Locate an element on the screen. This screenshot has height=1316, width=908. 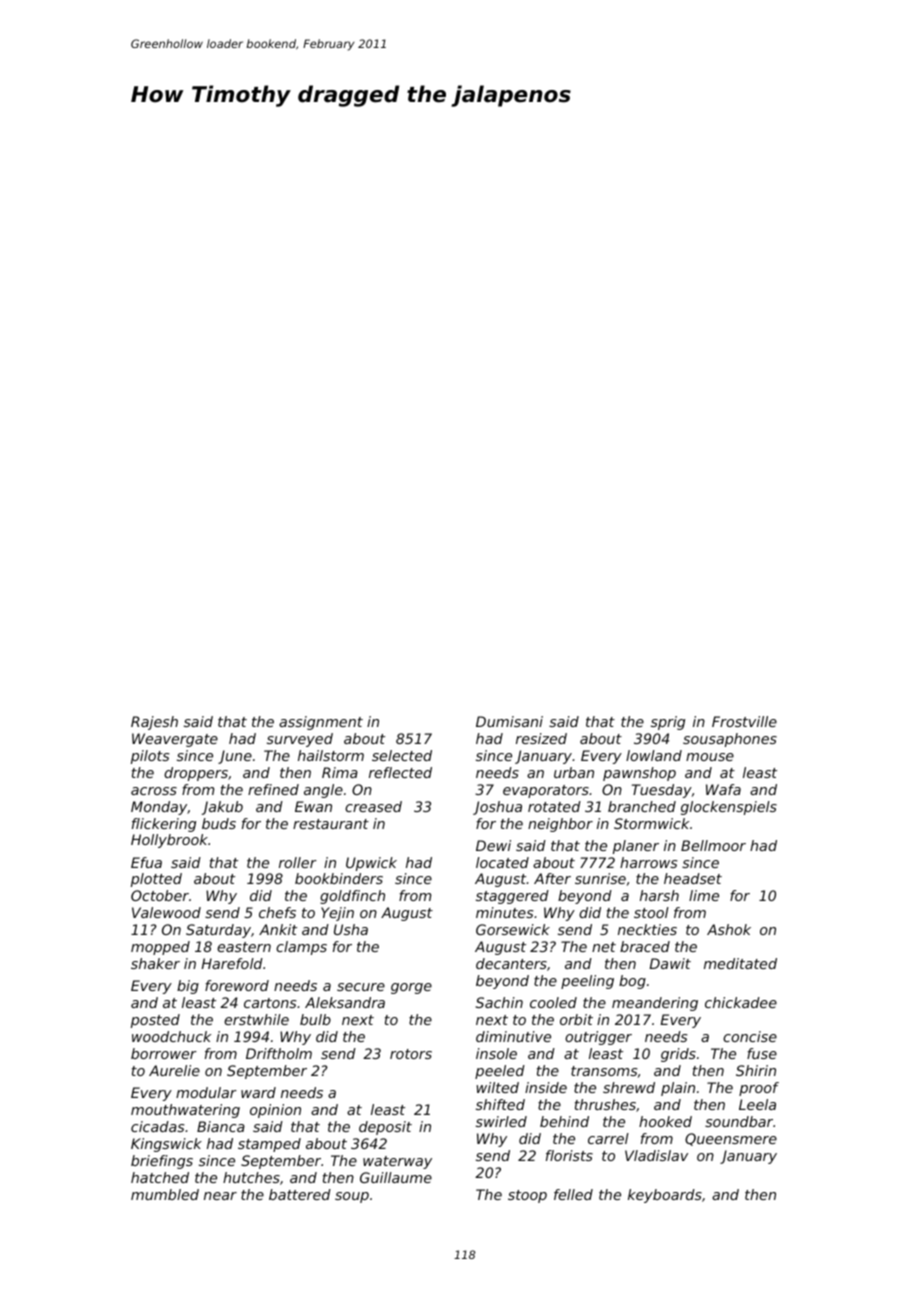
Rajesh is located at coordinates (154, 723).
